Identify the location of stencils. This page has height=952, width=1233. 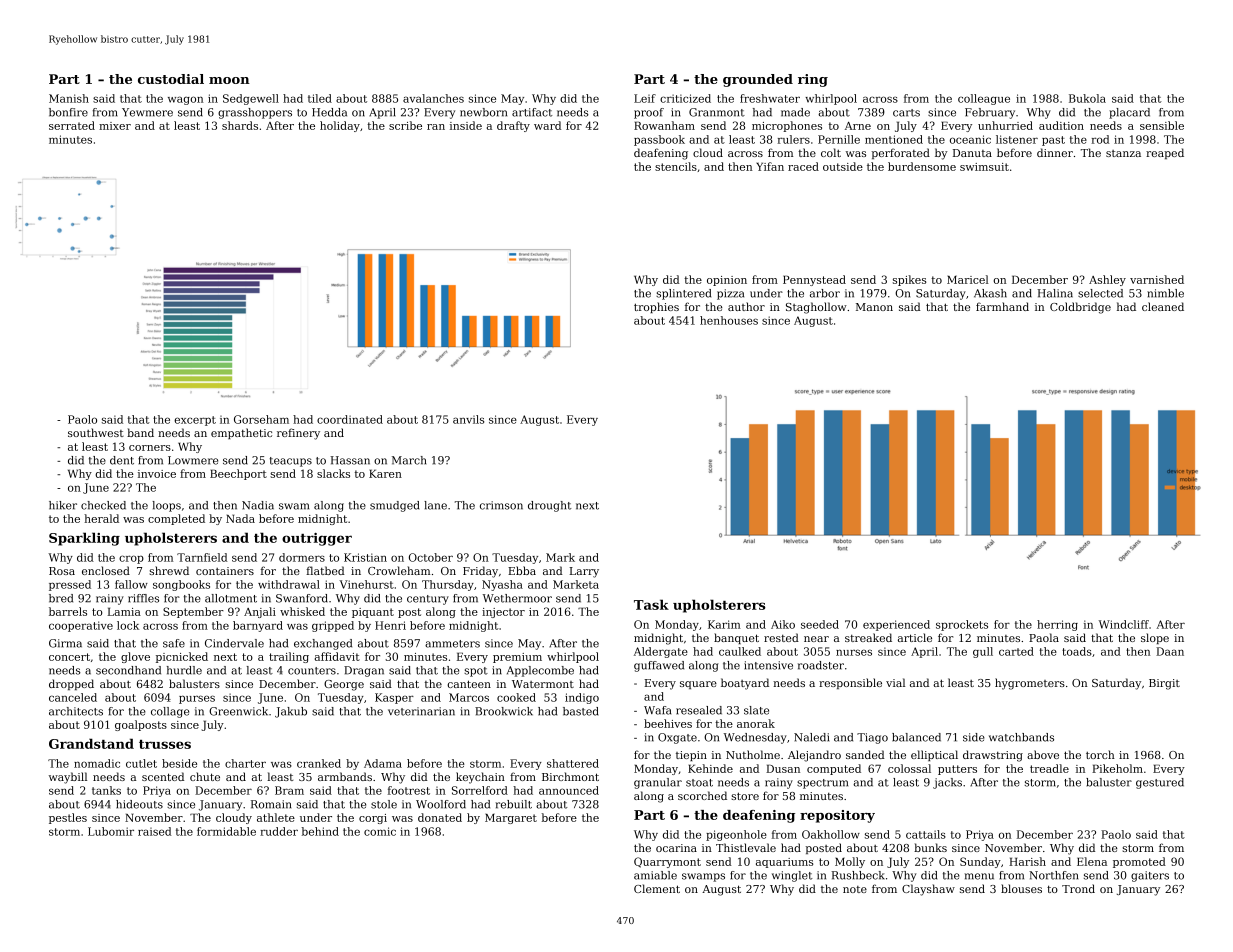
(676, 166).
